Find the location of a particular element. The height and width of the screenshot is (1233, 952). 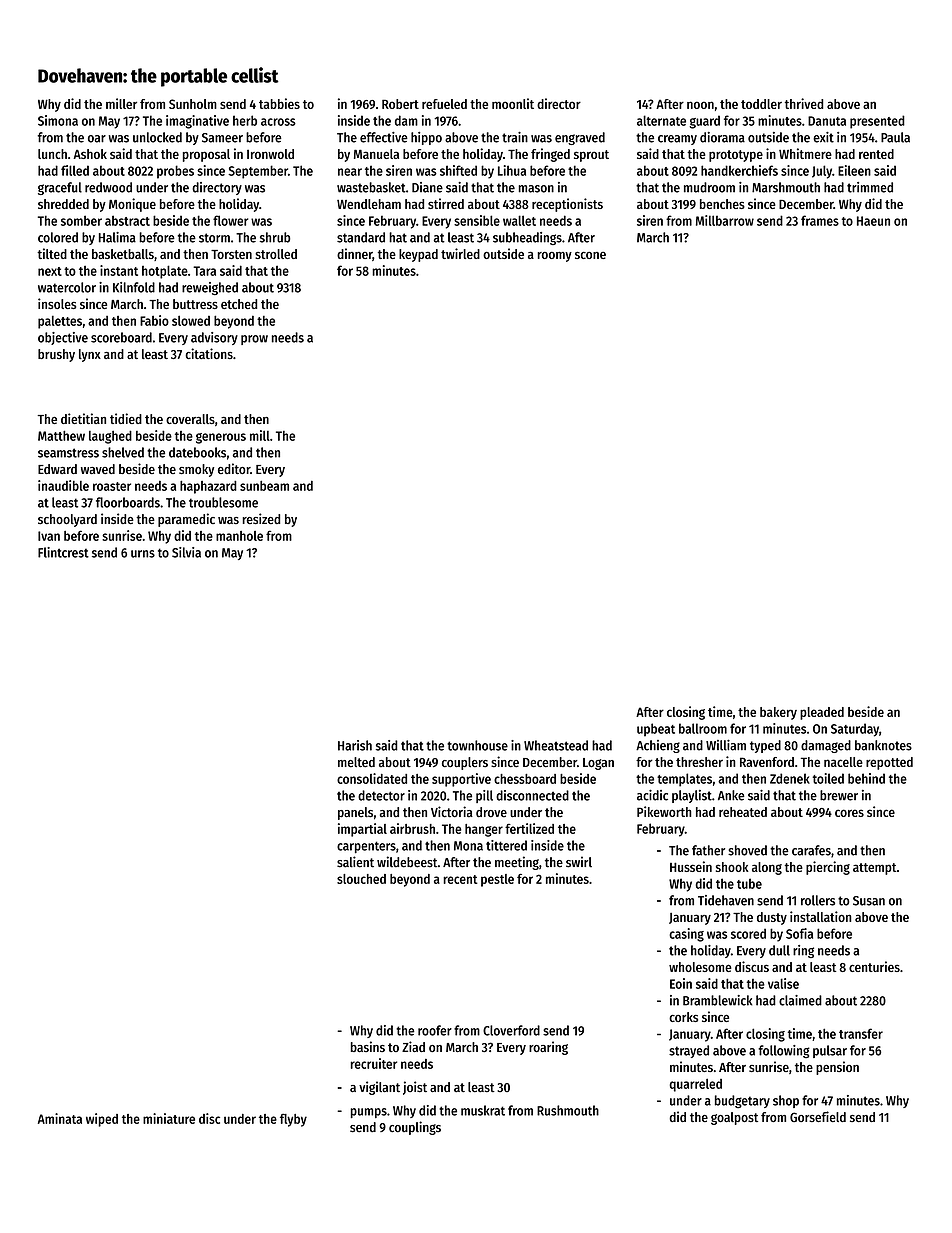

reheated is located at coordinates (743, 812).
